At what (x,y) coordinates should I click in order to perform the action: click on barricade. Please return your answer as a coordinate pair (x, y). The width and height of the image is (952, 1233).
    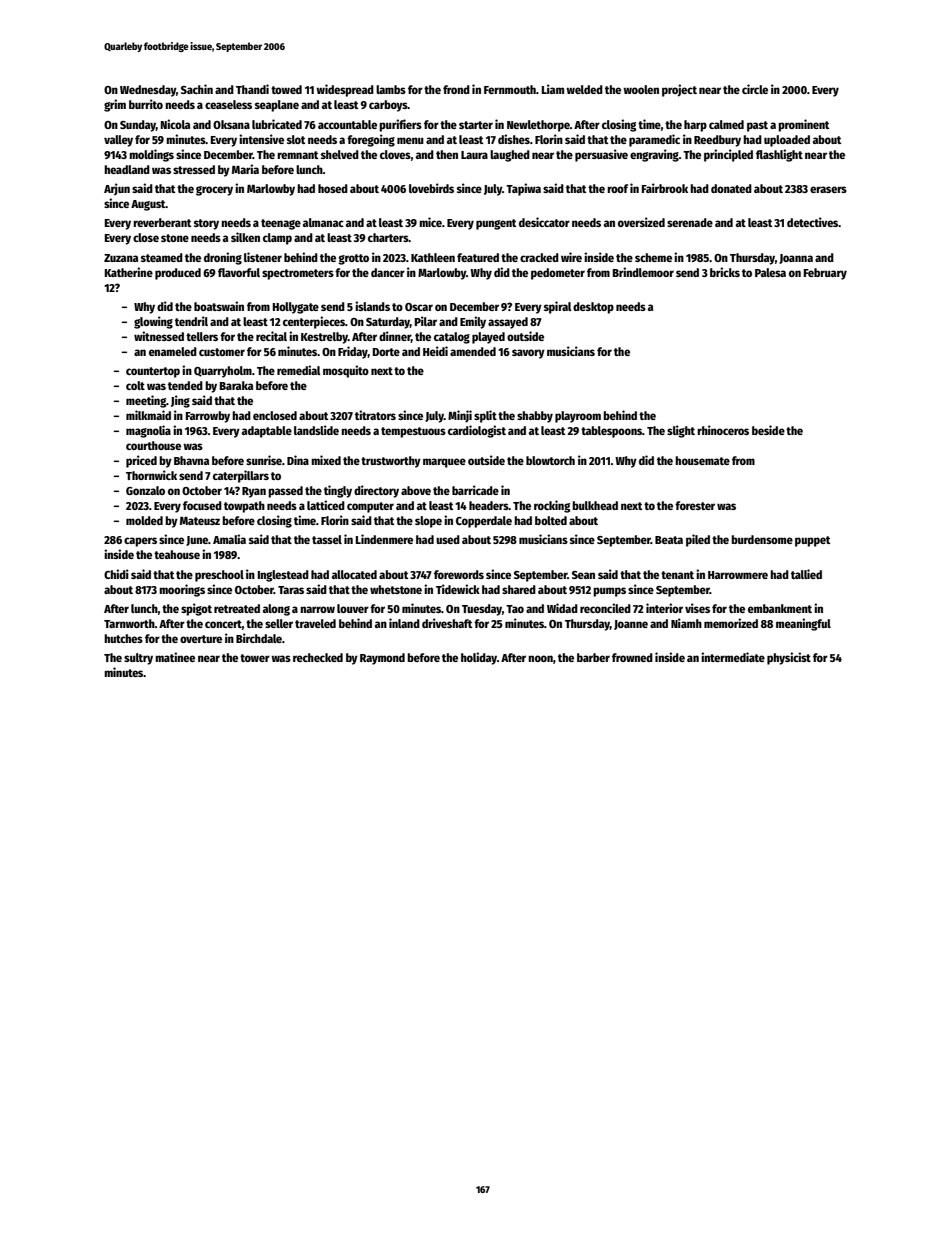
    Looking at the image, I should click on (475, 490).
